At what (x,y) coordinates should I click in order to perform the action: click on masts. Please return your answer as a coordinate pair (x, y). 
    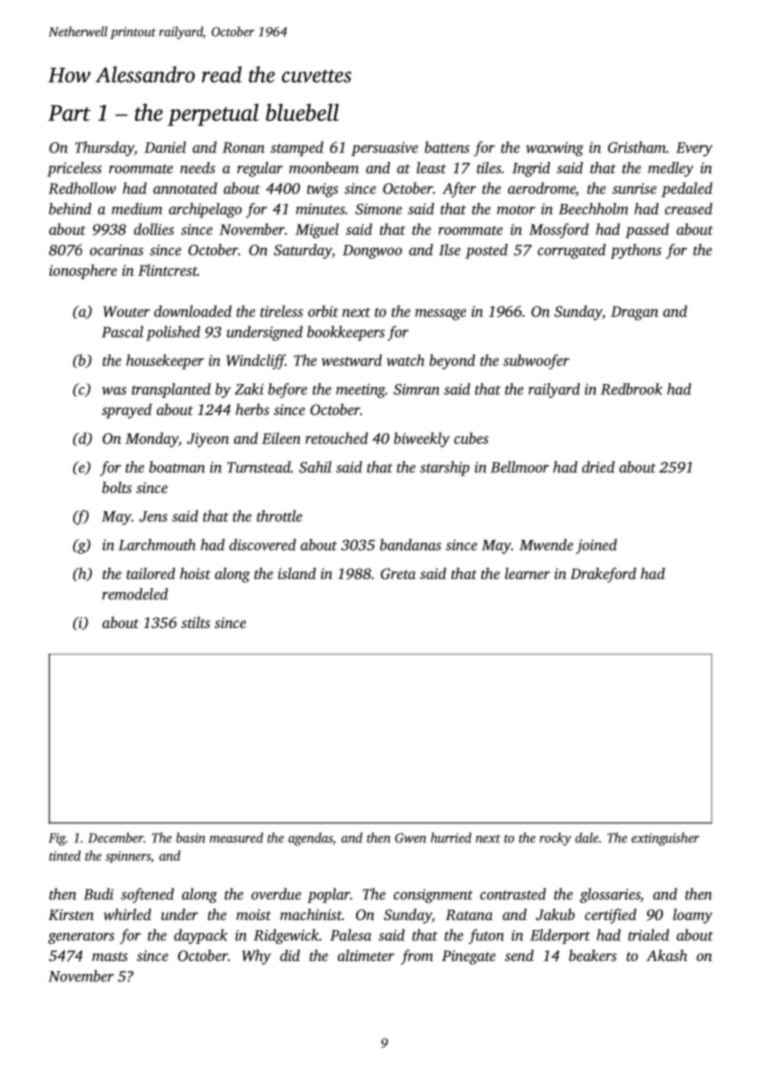
    Looking at the image, I should click on (110, 956).
